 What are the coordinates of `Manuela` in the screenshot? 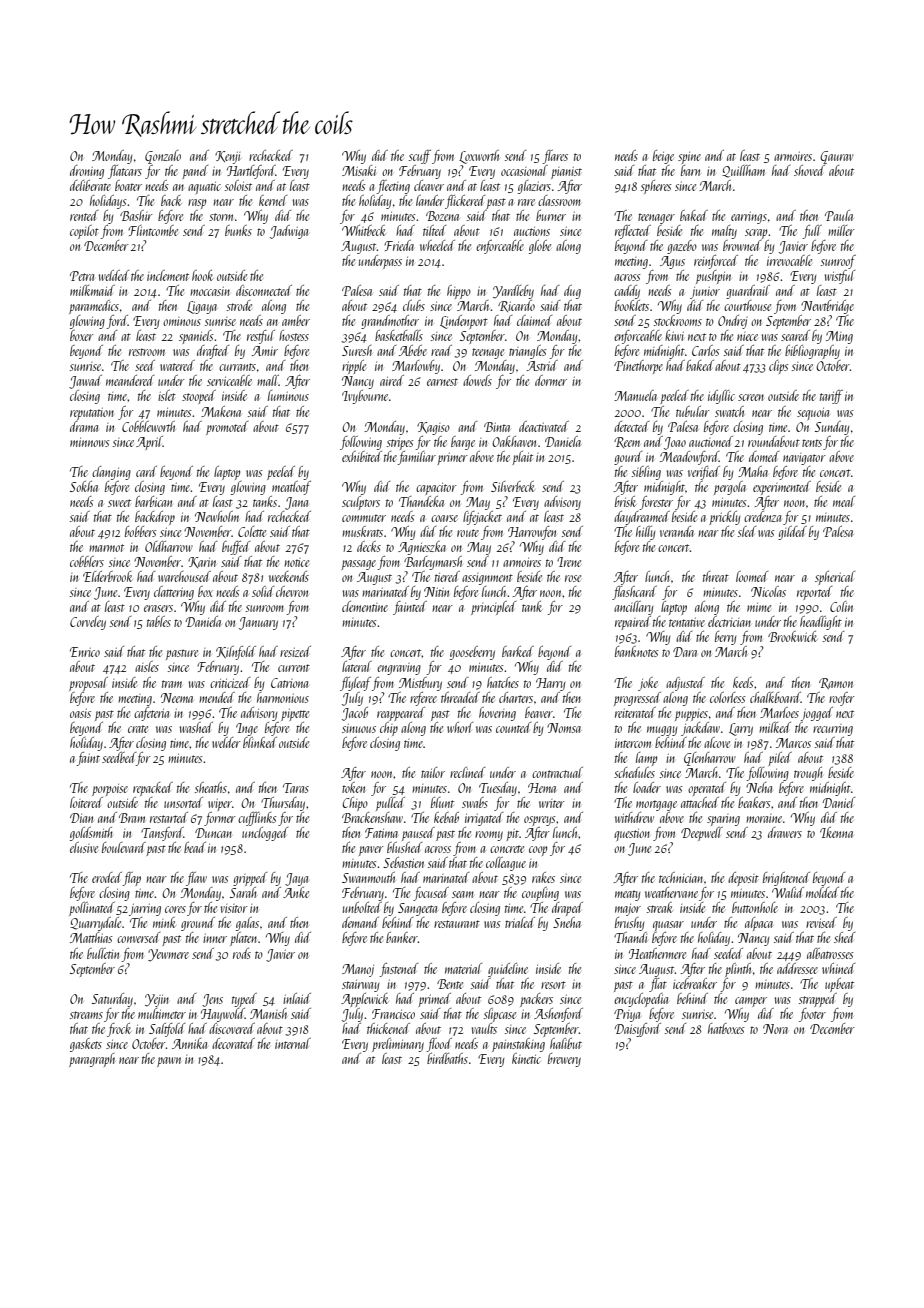 It's located at (635, 395).
